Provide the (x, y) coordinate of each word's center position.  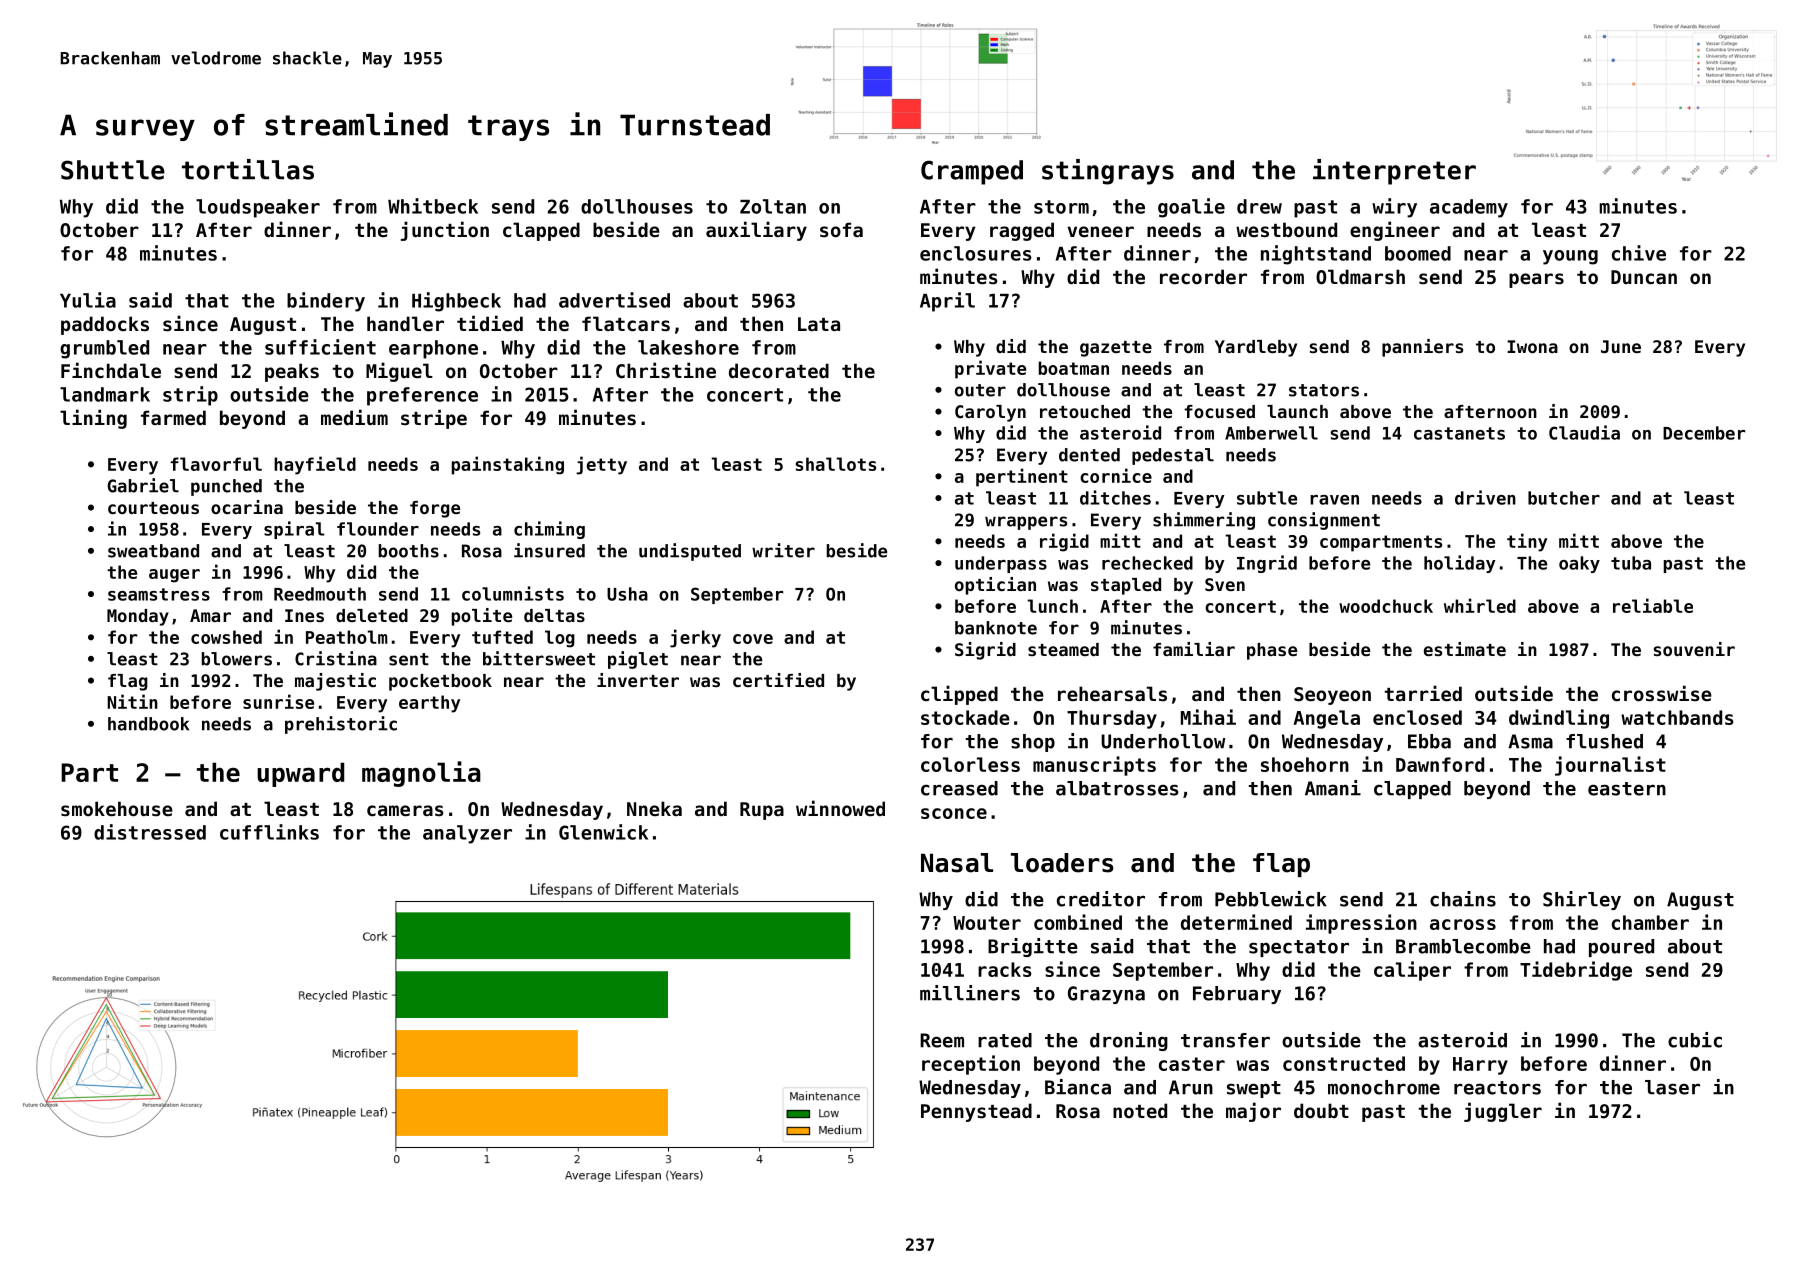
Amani (1333, 788)
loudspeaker (258, 208)
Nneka (654, 808)
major (1253, 1112)
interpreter (1394, 172)
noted (1140, 1110)
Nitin (132, 701)
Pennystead (976, 1112)
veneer (1100, 231)
